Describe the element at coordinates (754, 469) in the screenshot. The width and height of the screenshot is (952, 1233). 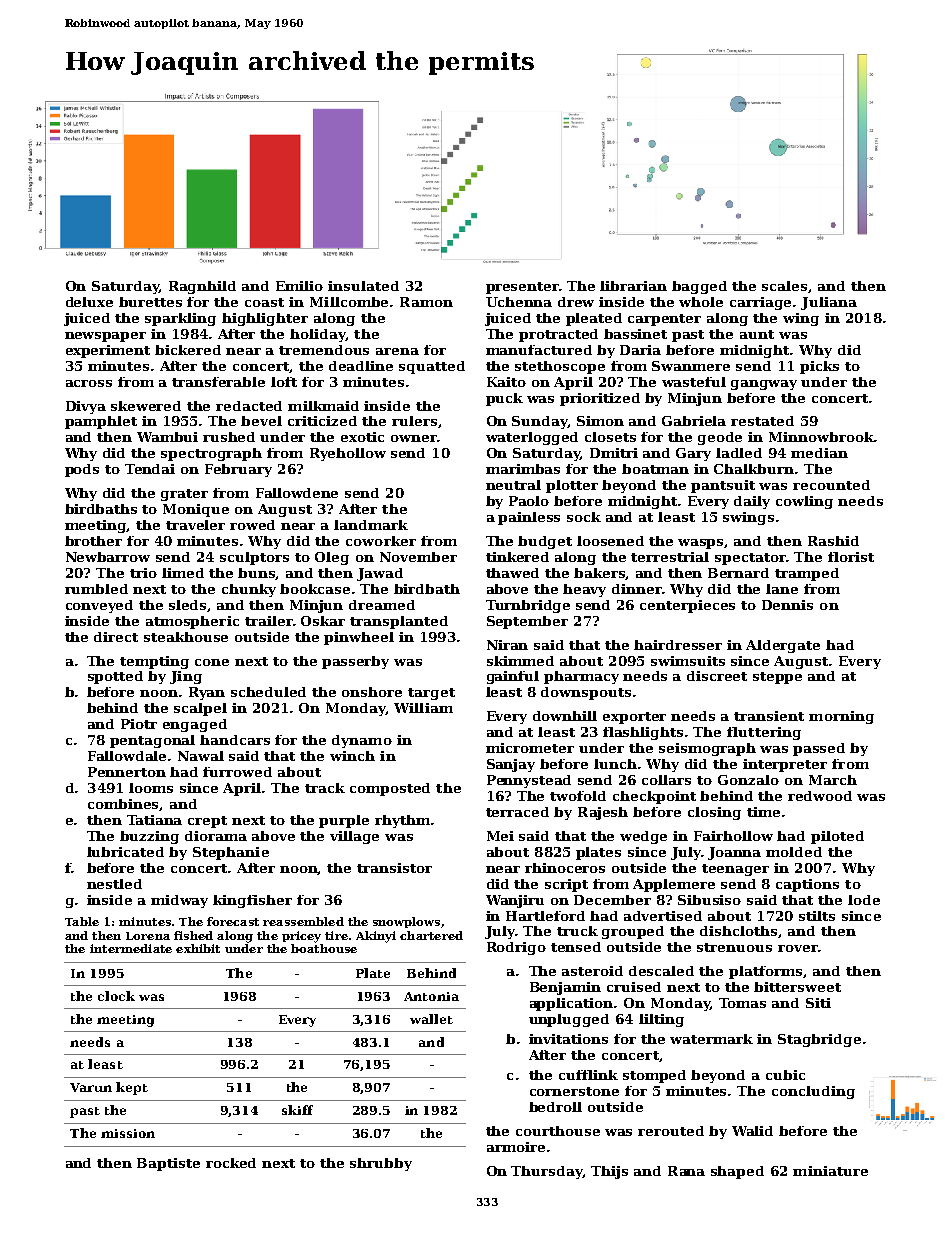
I see `Chalkburn` at that location.
